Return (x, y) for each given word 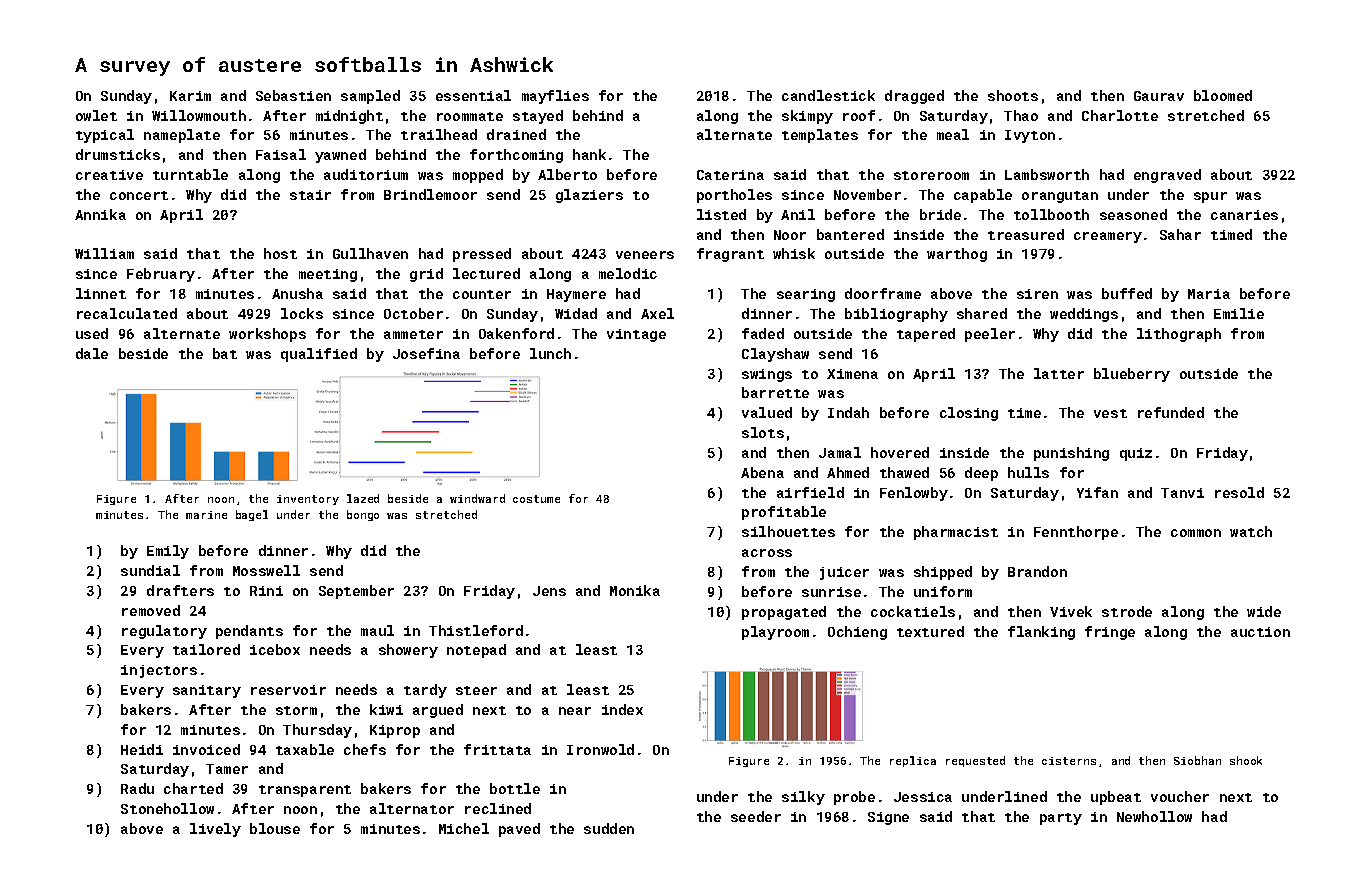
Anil (798, 214)
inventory (308, 500)
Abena (762, 472)
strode (1127, 611)
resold (1239, 492)
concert (139, 195)
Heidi (142, 749)
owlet (96, 115)
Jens (549, 591)
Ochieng (857, 633)
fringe (1110, 633)
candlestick (828, 95)
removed (151, 610)
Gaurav (1159, 96)
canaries (1244, 215)
